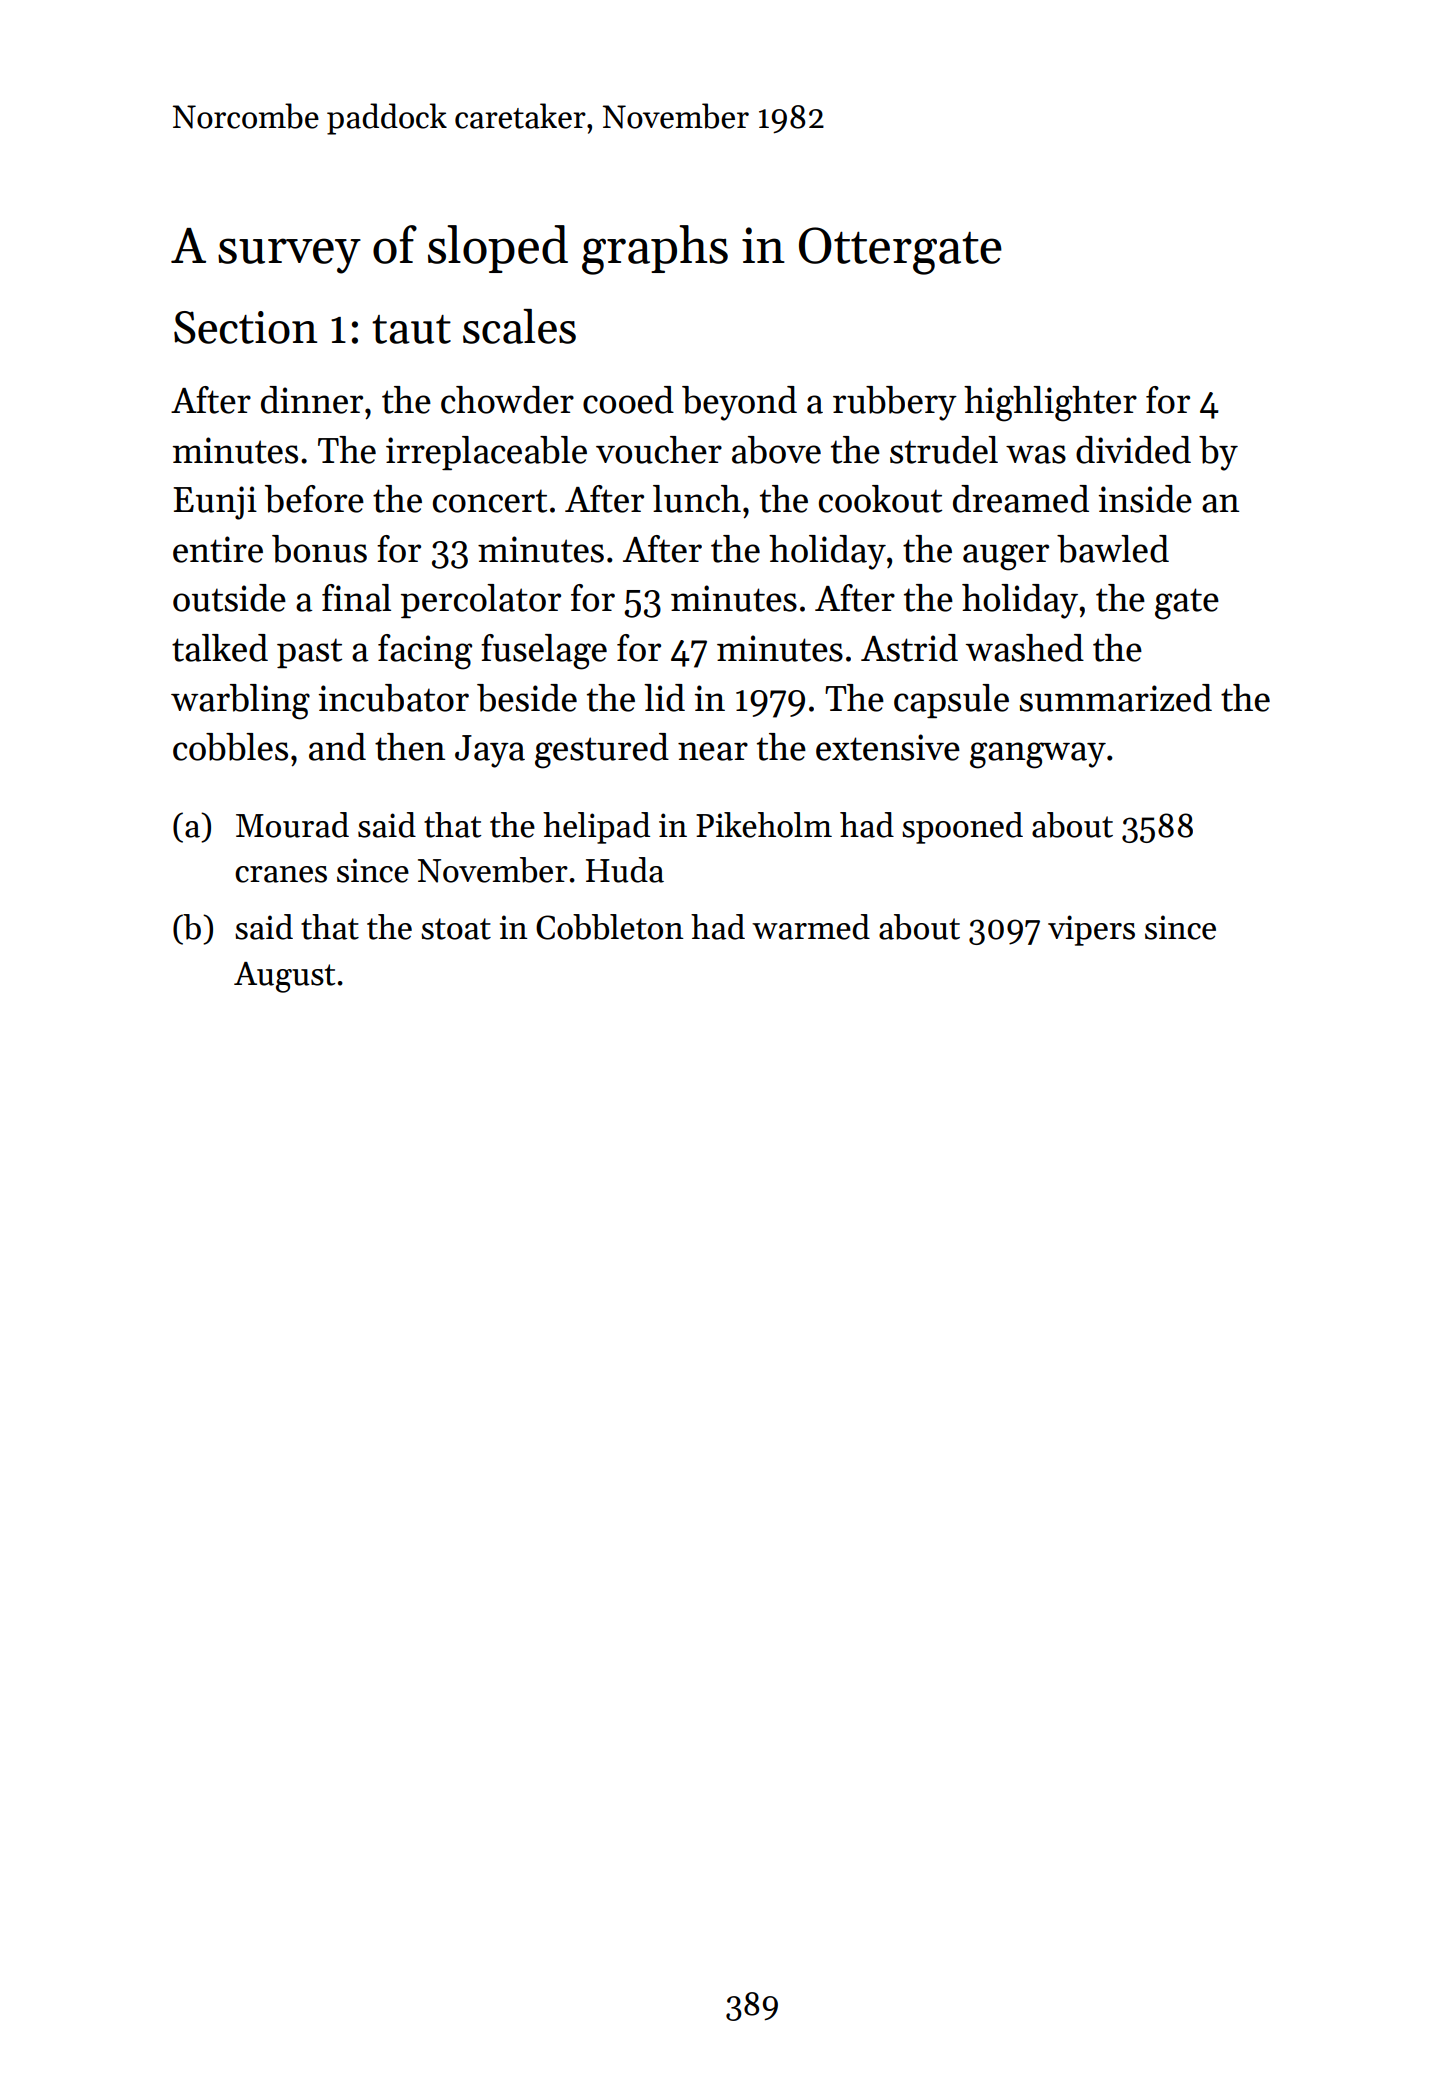 The image size is (1450, 2100). What do you see at coordinates (1116, 698) in the screenshot?
I see `summarized` at bounding box center [1116, 698].
